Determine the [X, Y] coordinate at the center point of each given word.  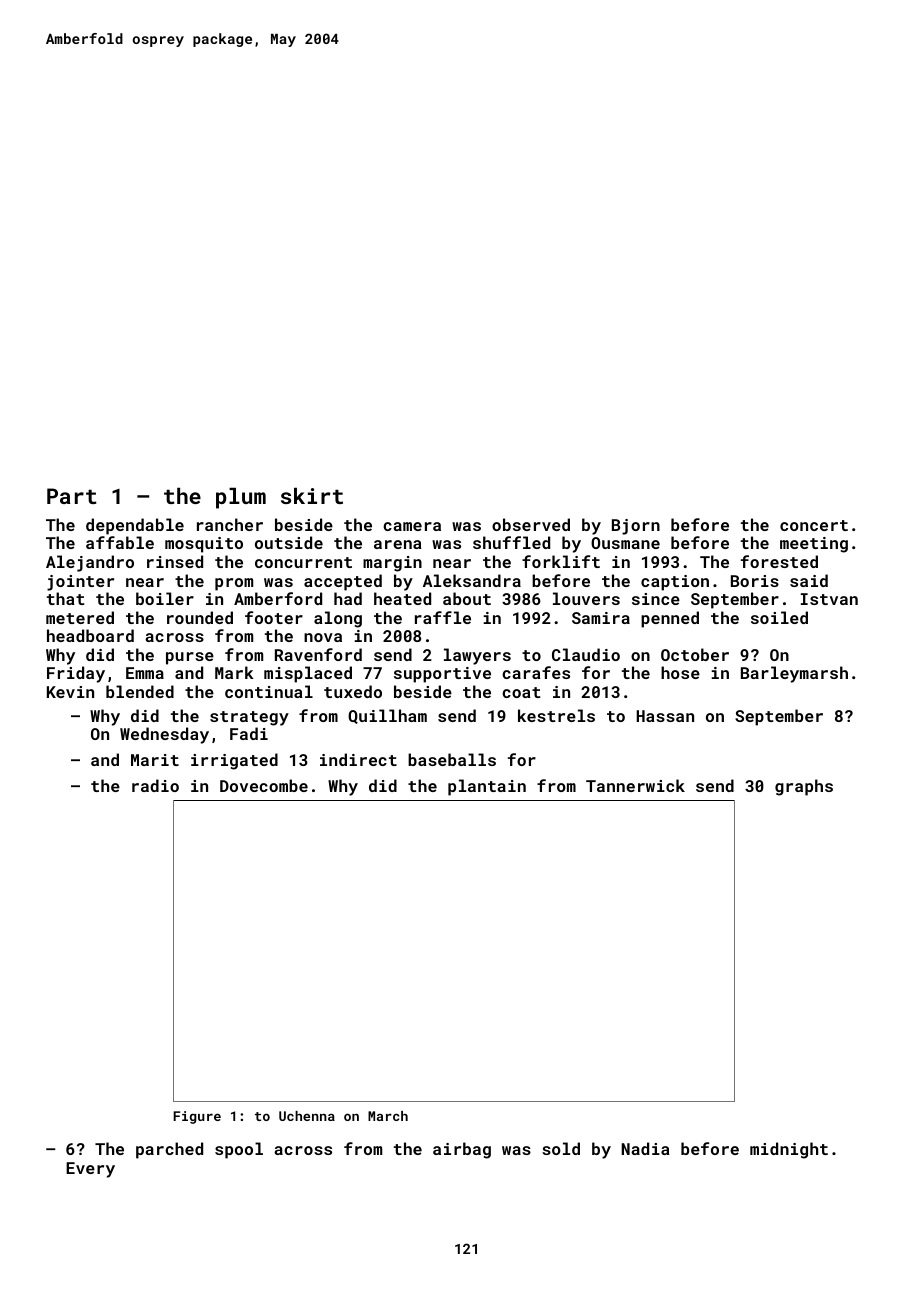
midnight [789, 1150]
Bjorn [636, 527]
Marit [155, 760]
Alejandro [90, 563]
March [388, 1116]
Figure [197, 1117]
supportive [442, 675]
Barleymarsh [794, 674]
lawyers [477, 656]
